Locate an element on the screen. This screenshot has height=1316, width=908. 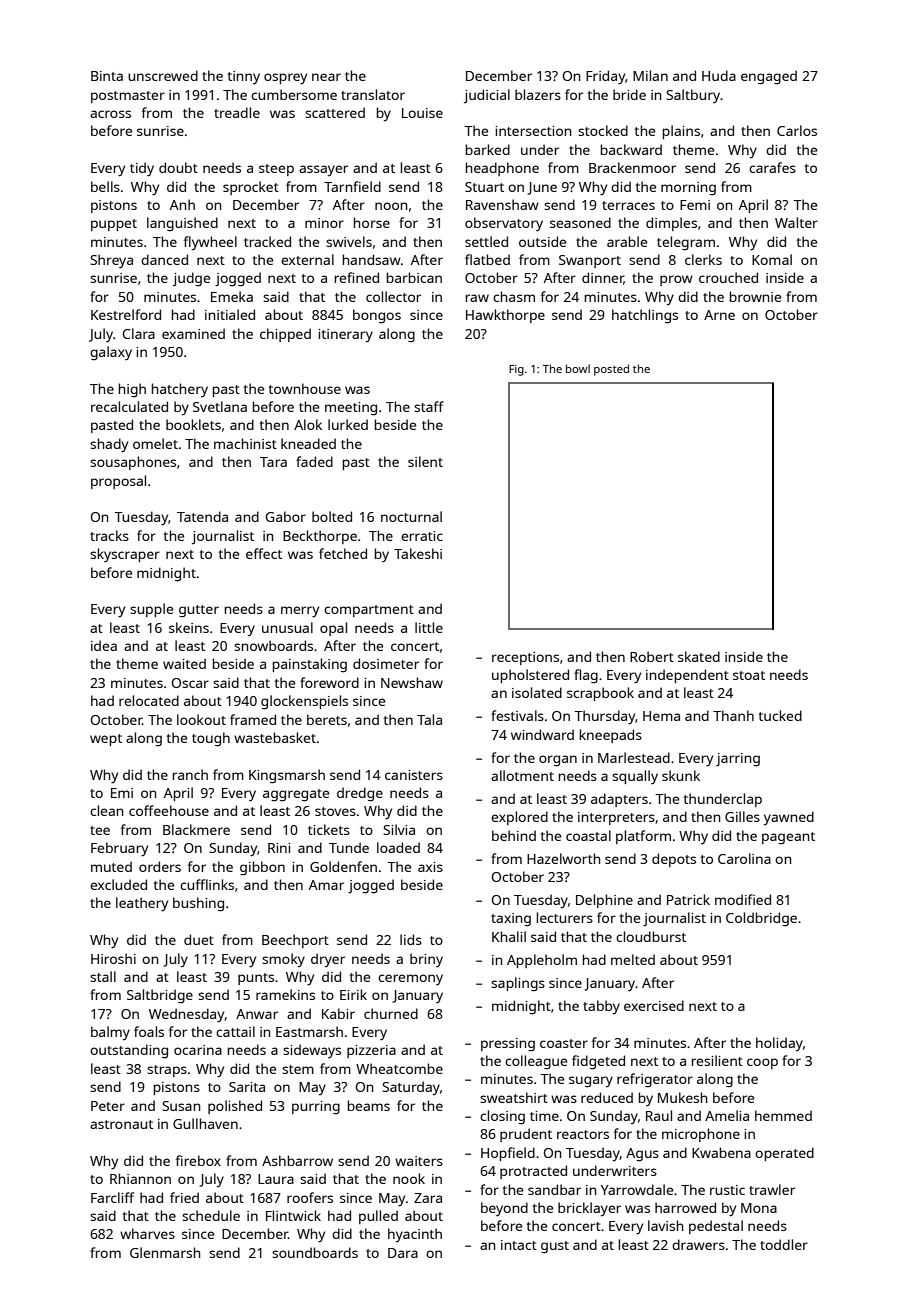
skated is located at coordinates (699, 656).
